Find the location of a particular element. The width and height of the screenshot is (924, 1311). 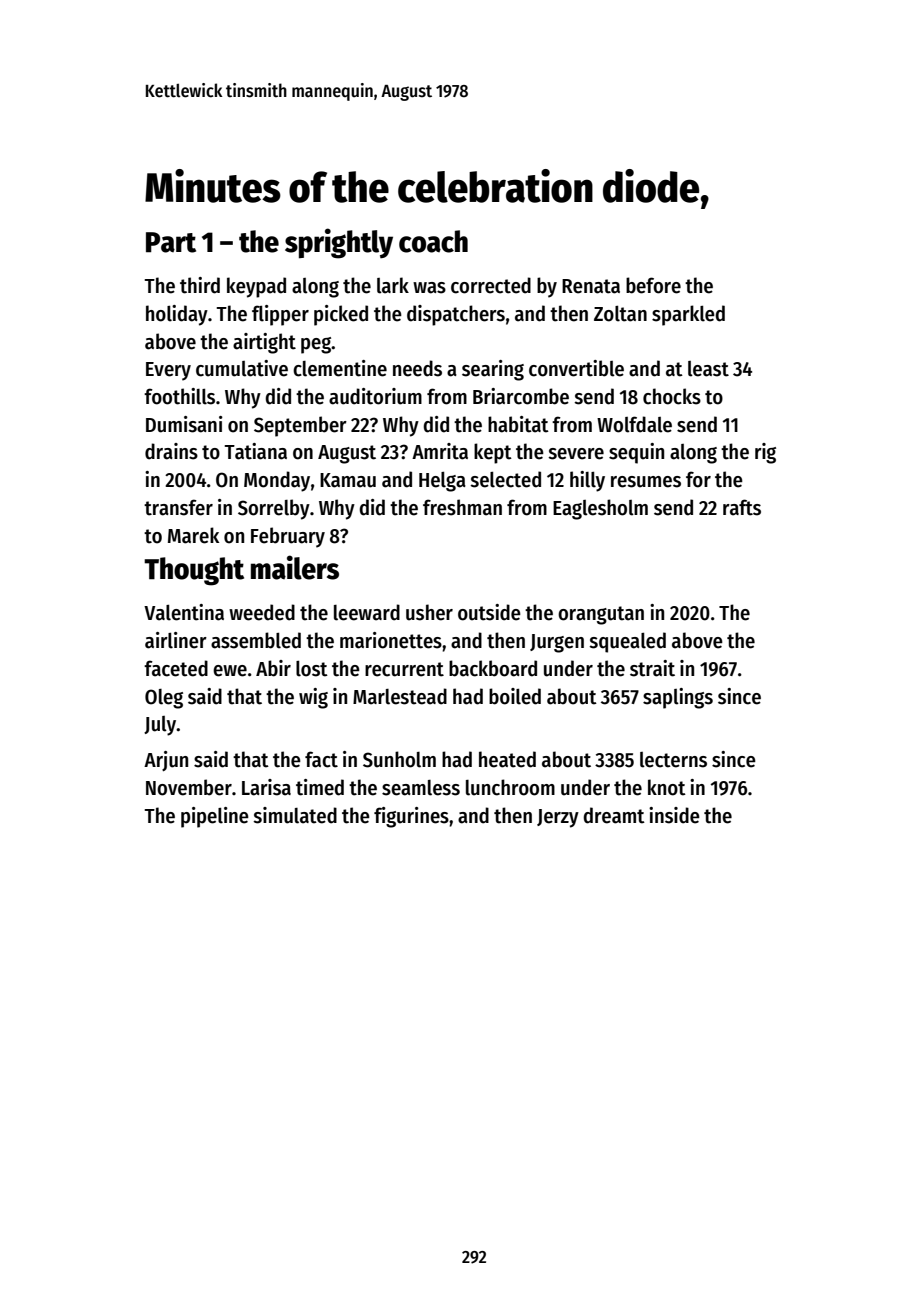

sparkled is located at coordinates (688, 315).
